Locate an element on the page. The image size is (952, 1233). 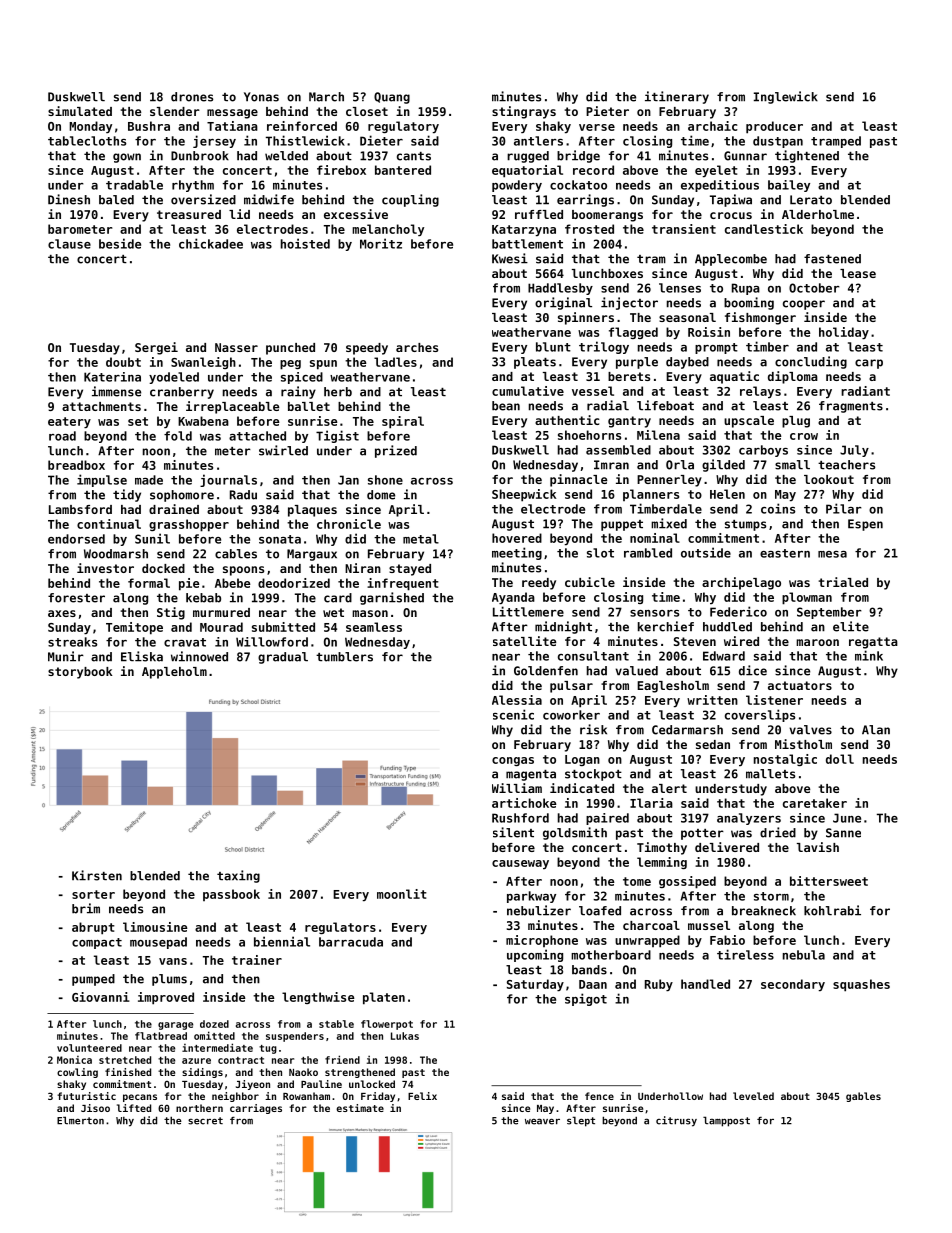
alert is located at coordinates (669, 788).
